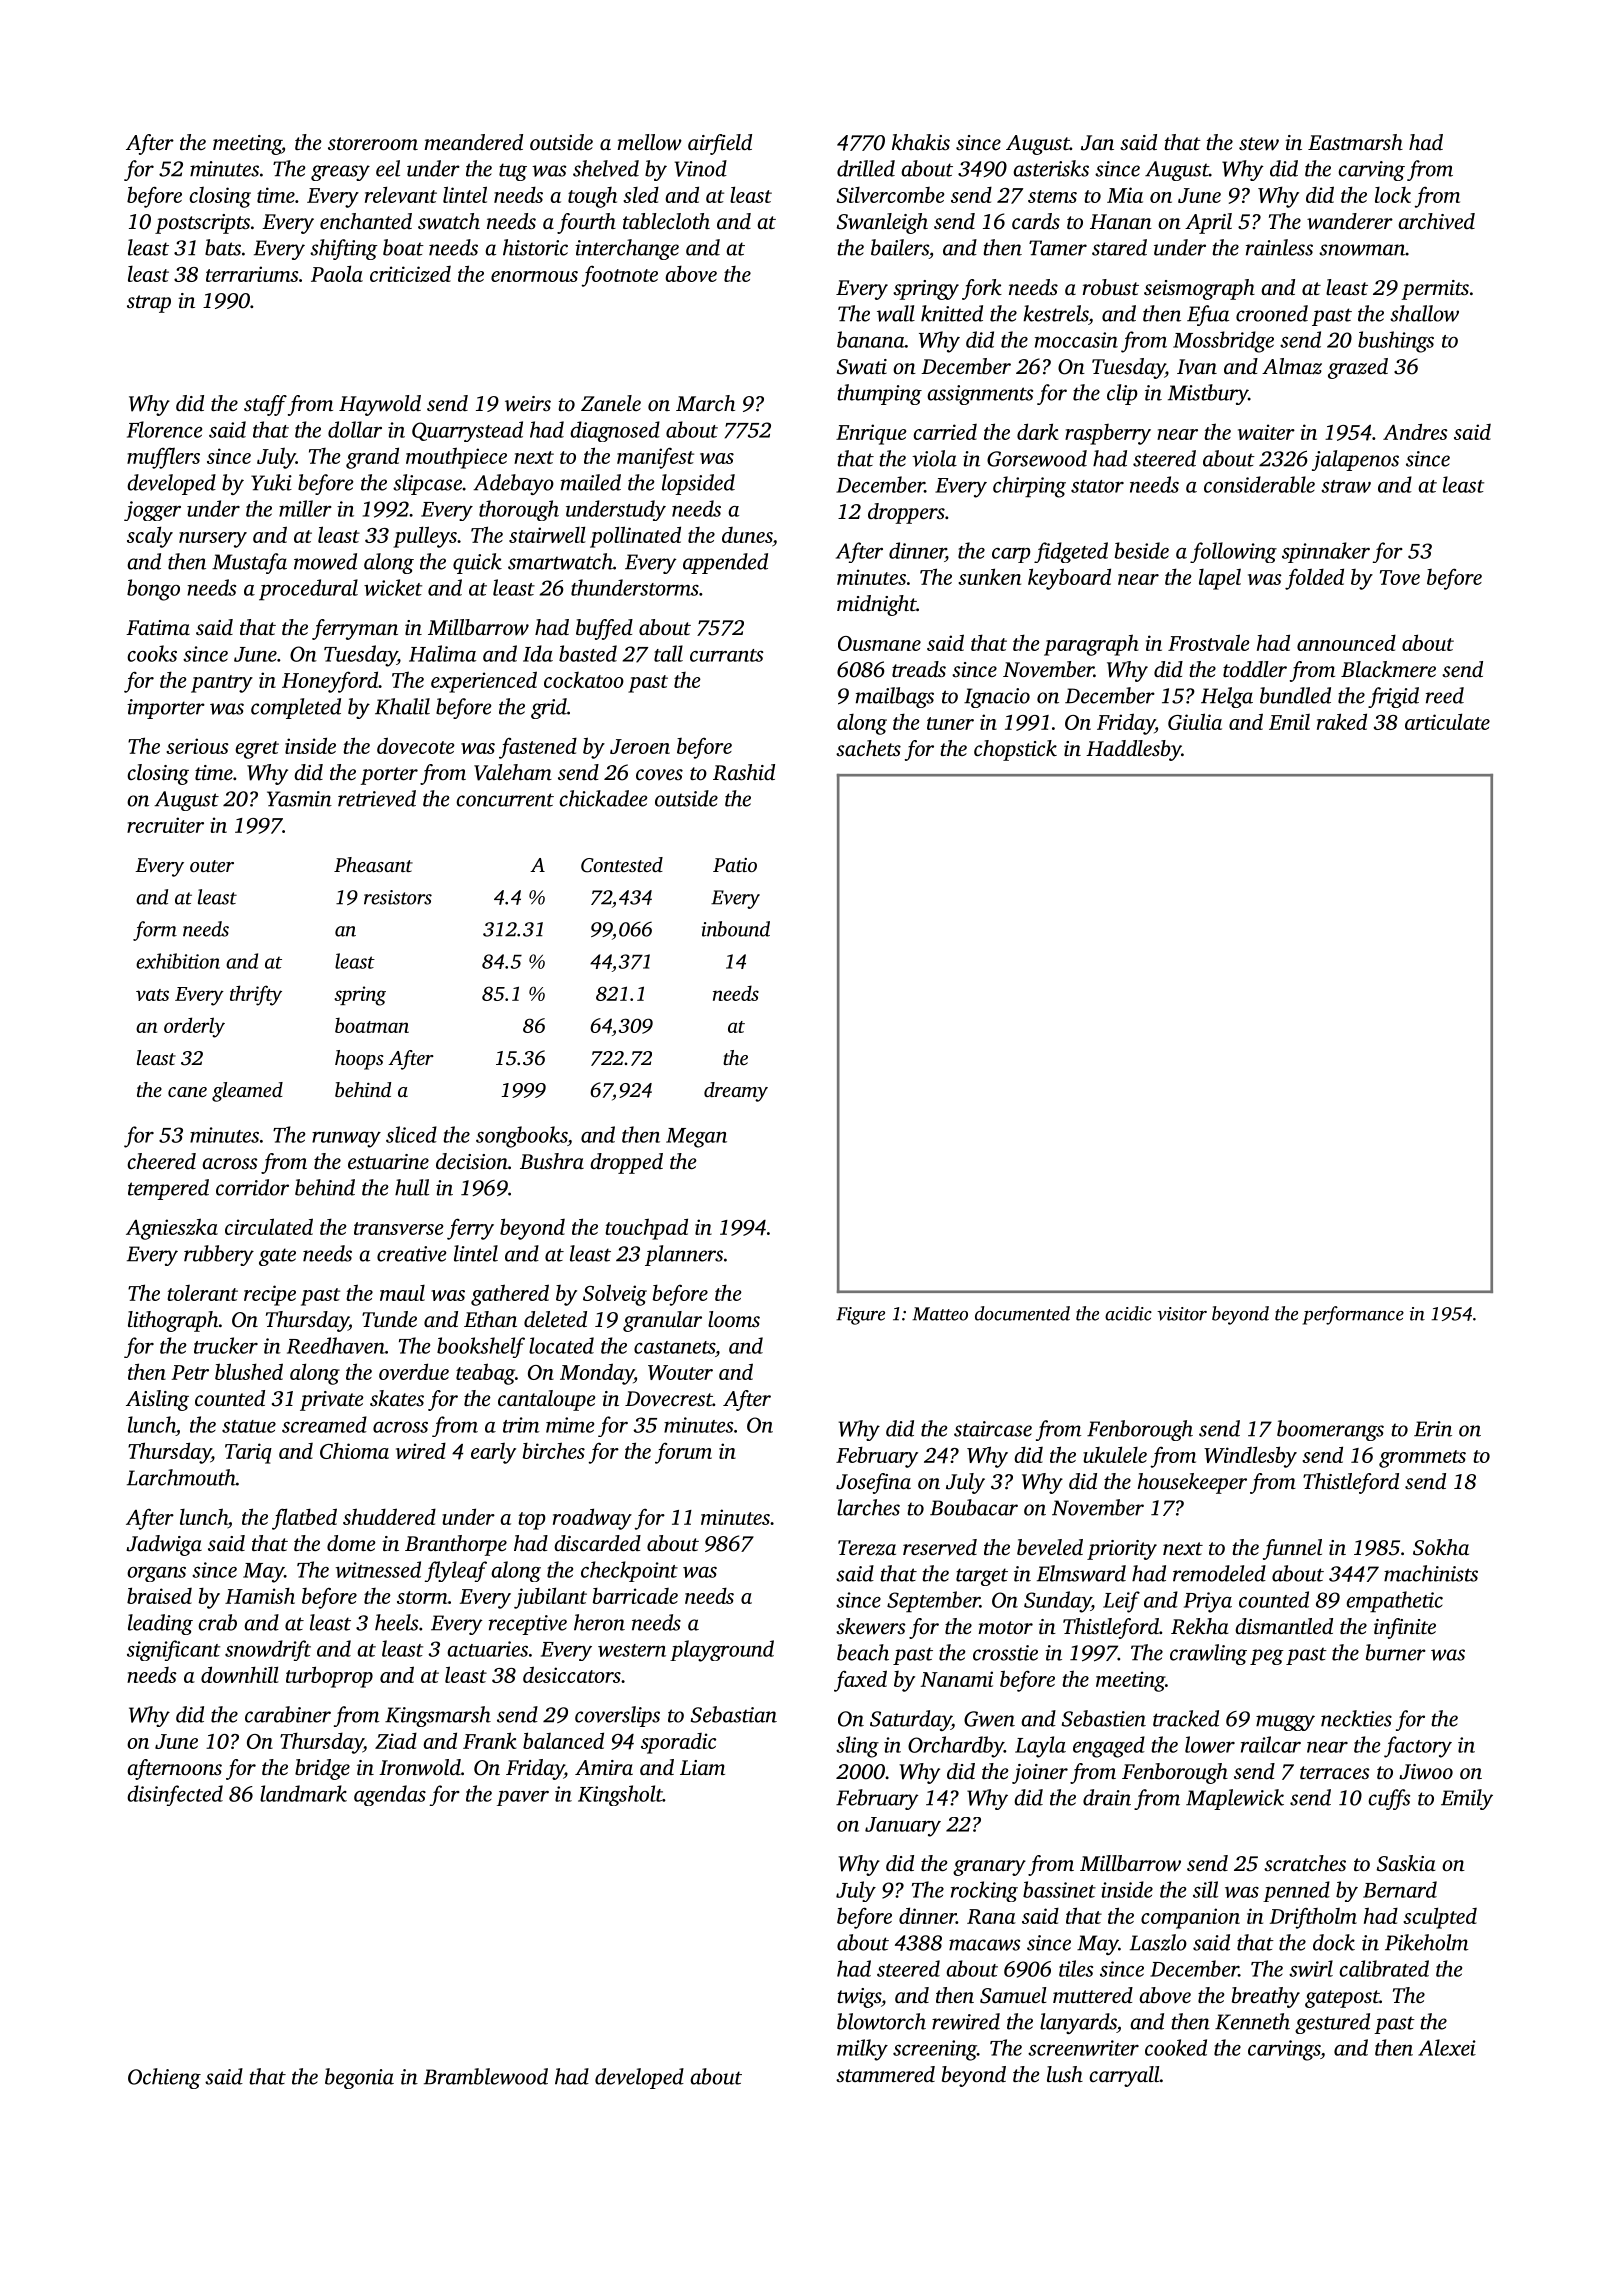 The image size is (1620, 2292). I want to click on Ziad, so click(396, 1740).
